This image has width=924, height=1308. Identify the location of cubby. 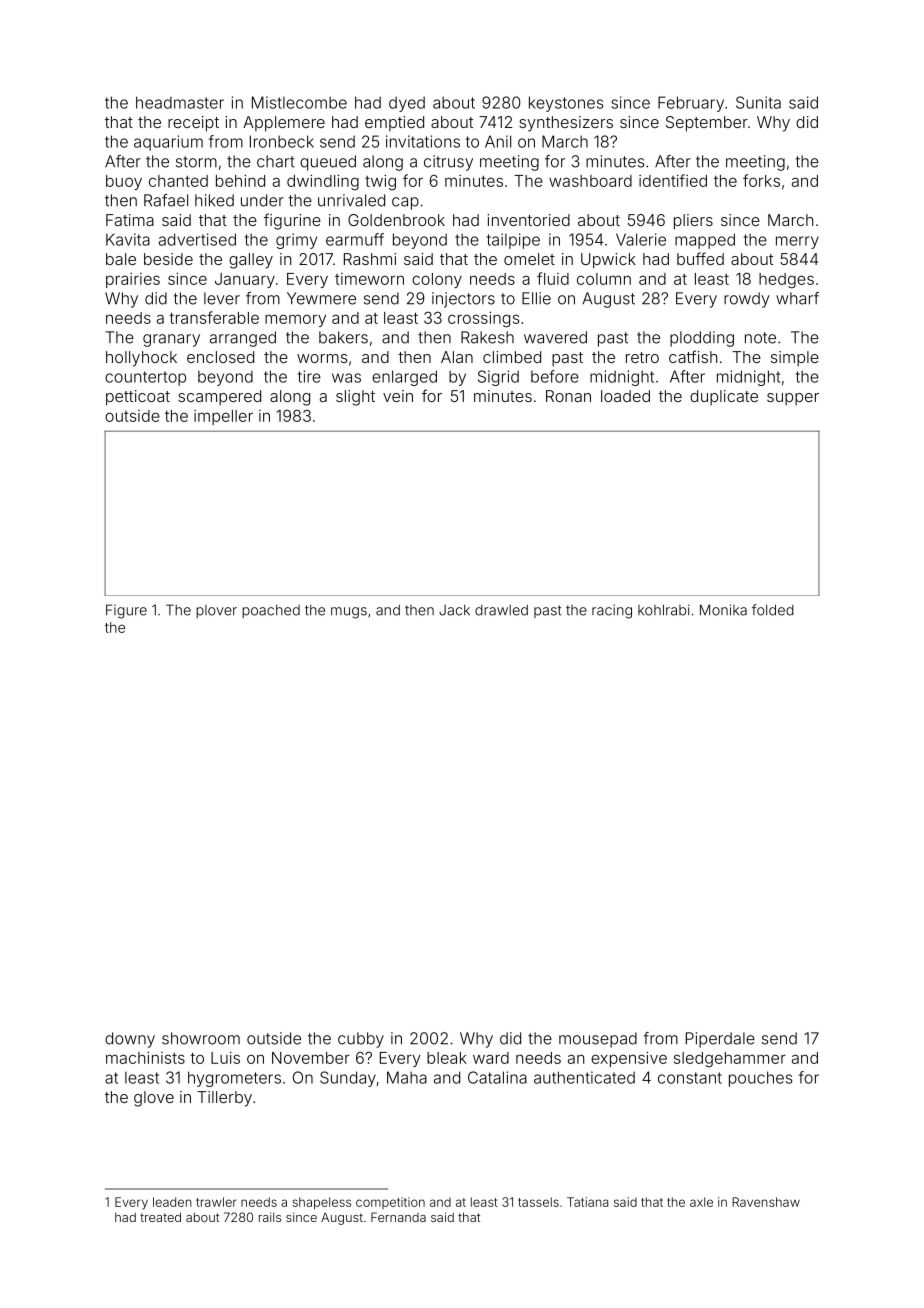
(361, 1040).
